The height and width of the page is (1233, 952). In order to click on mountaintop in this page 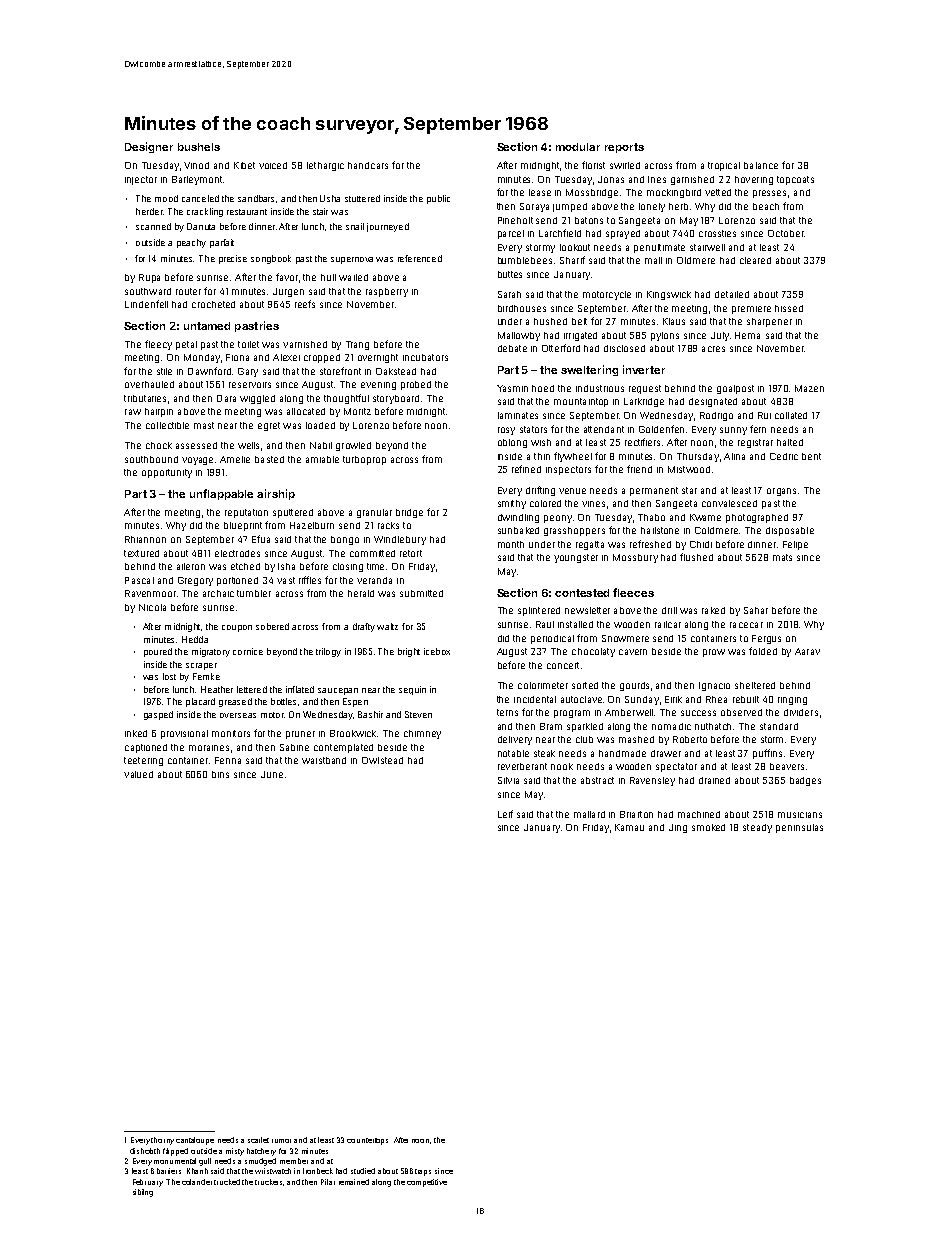, I will do `click(581, 402)`.
